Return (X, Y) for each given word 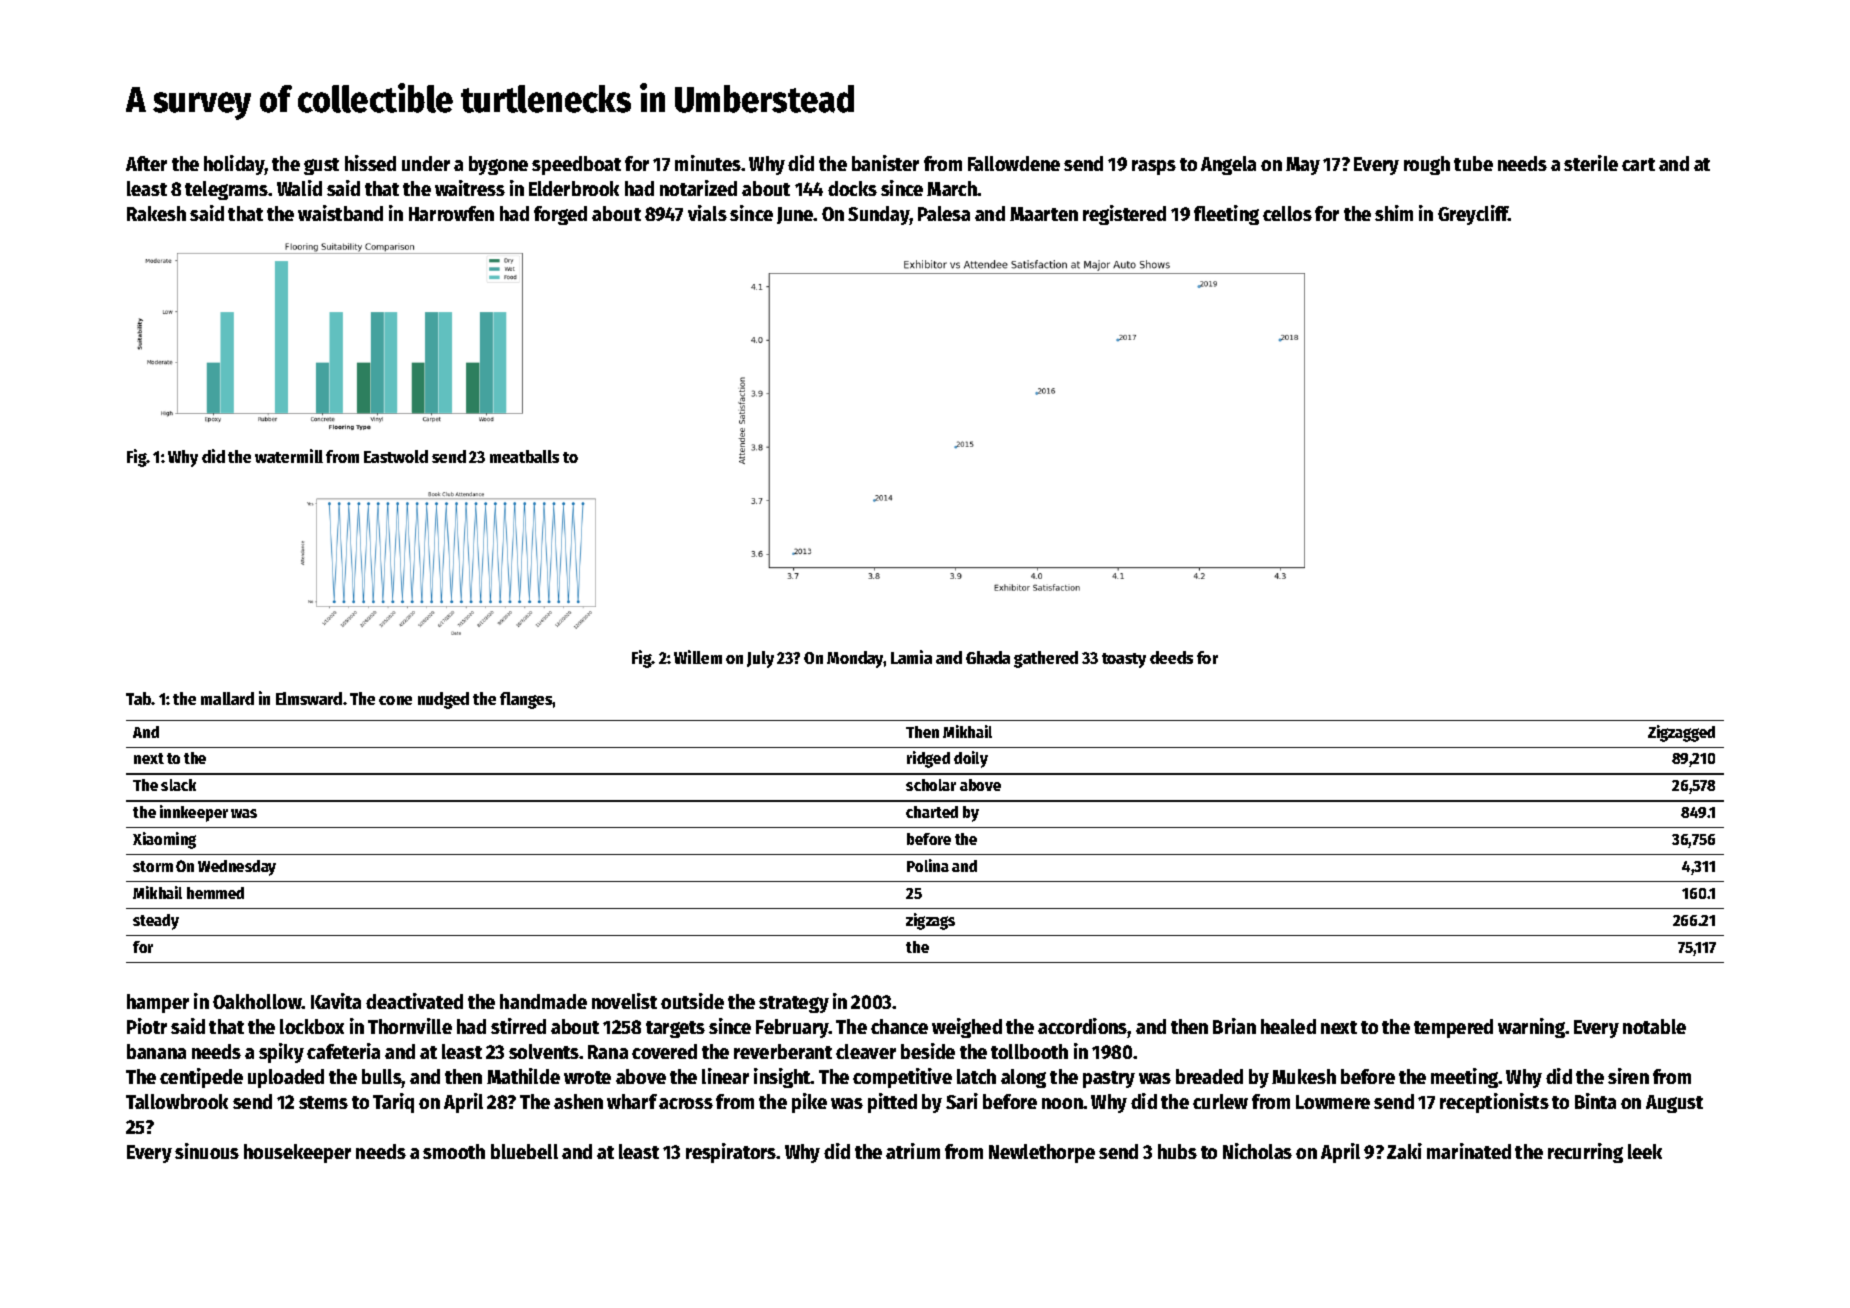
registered (1124, 215)
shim (1394, 213)
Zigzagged (1681, 733)
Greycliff (1473, 215)
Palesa (944, 213)
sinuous (207, 1151)
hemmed (215, 893)
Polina (928, 865)
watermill (289, 456)
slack (178, 785)
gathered (1046, 659)
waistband (340, 213)
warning (1531, 1028)
